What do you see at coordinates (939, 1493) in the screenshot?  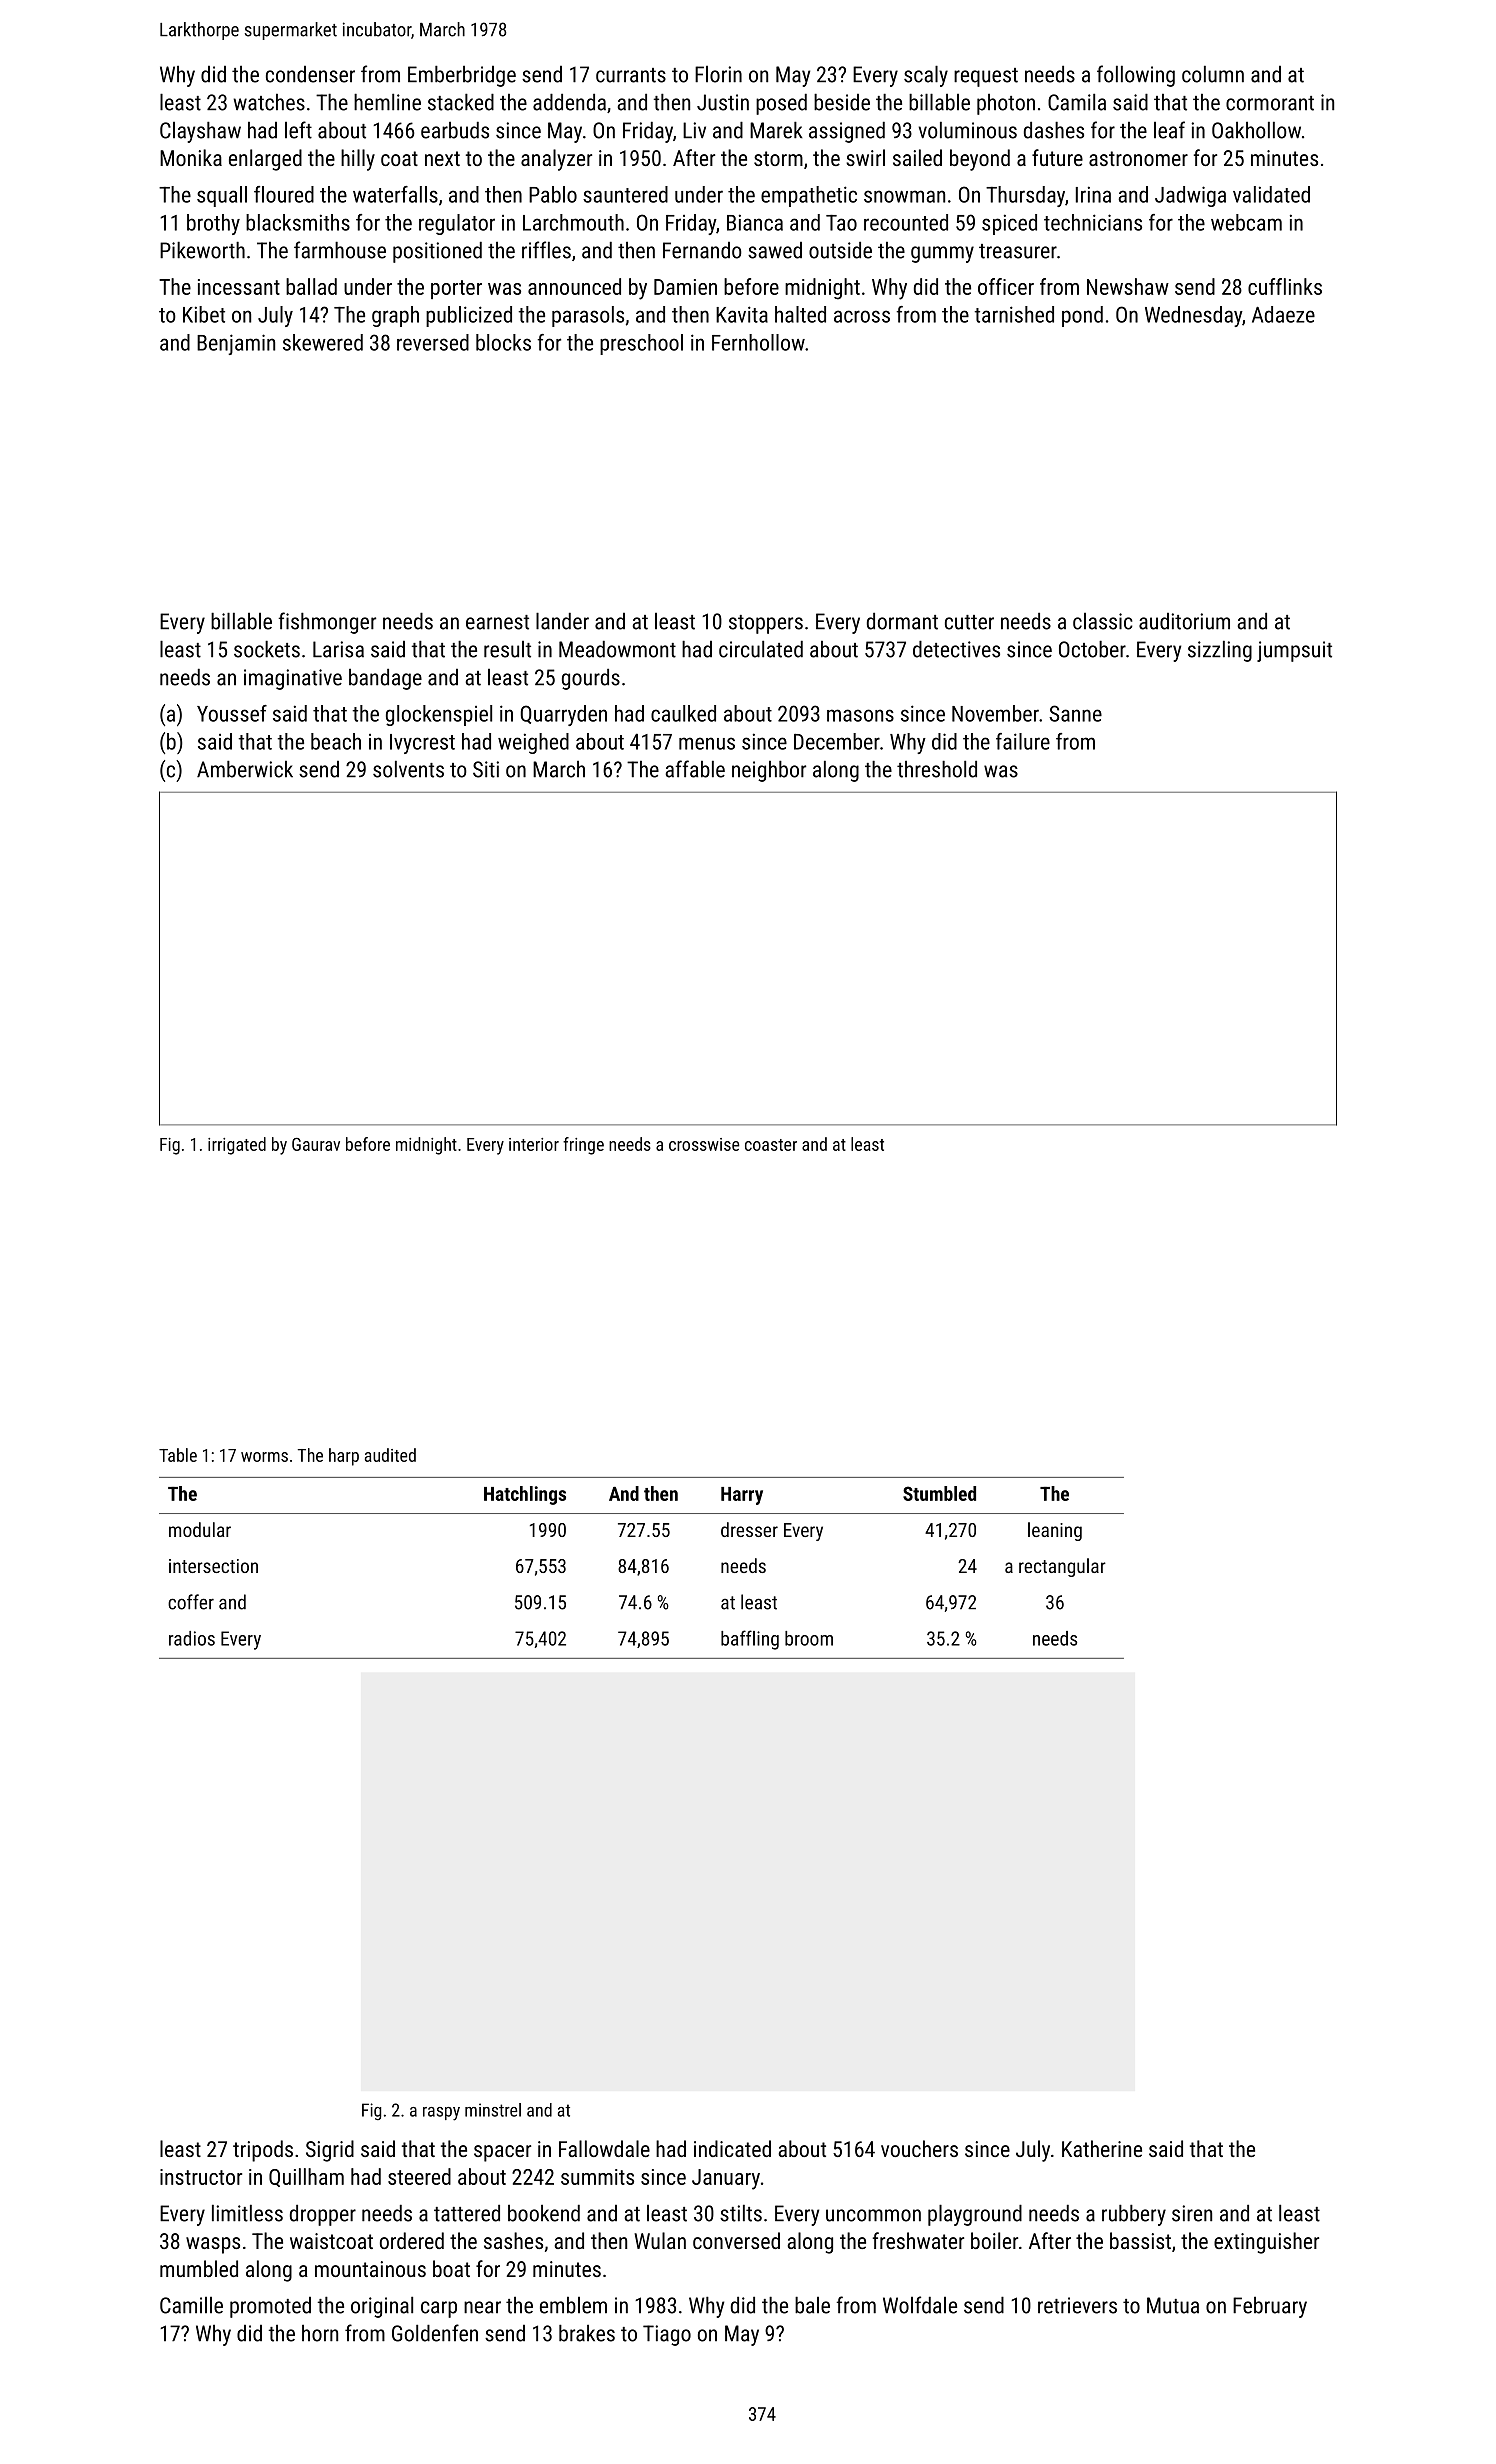 I see `Stumbled` at bounding box center [939, 1493].
